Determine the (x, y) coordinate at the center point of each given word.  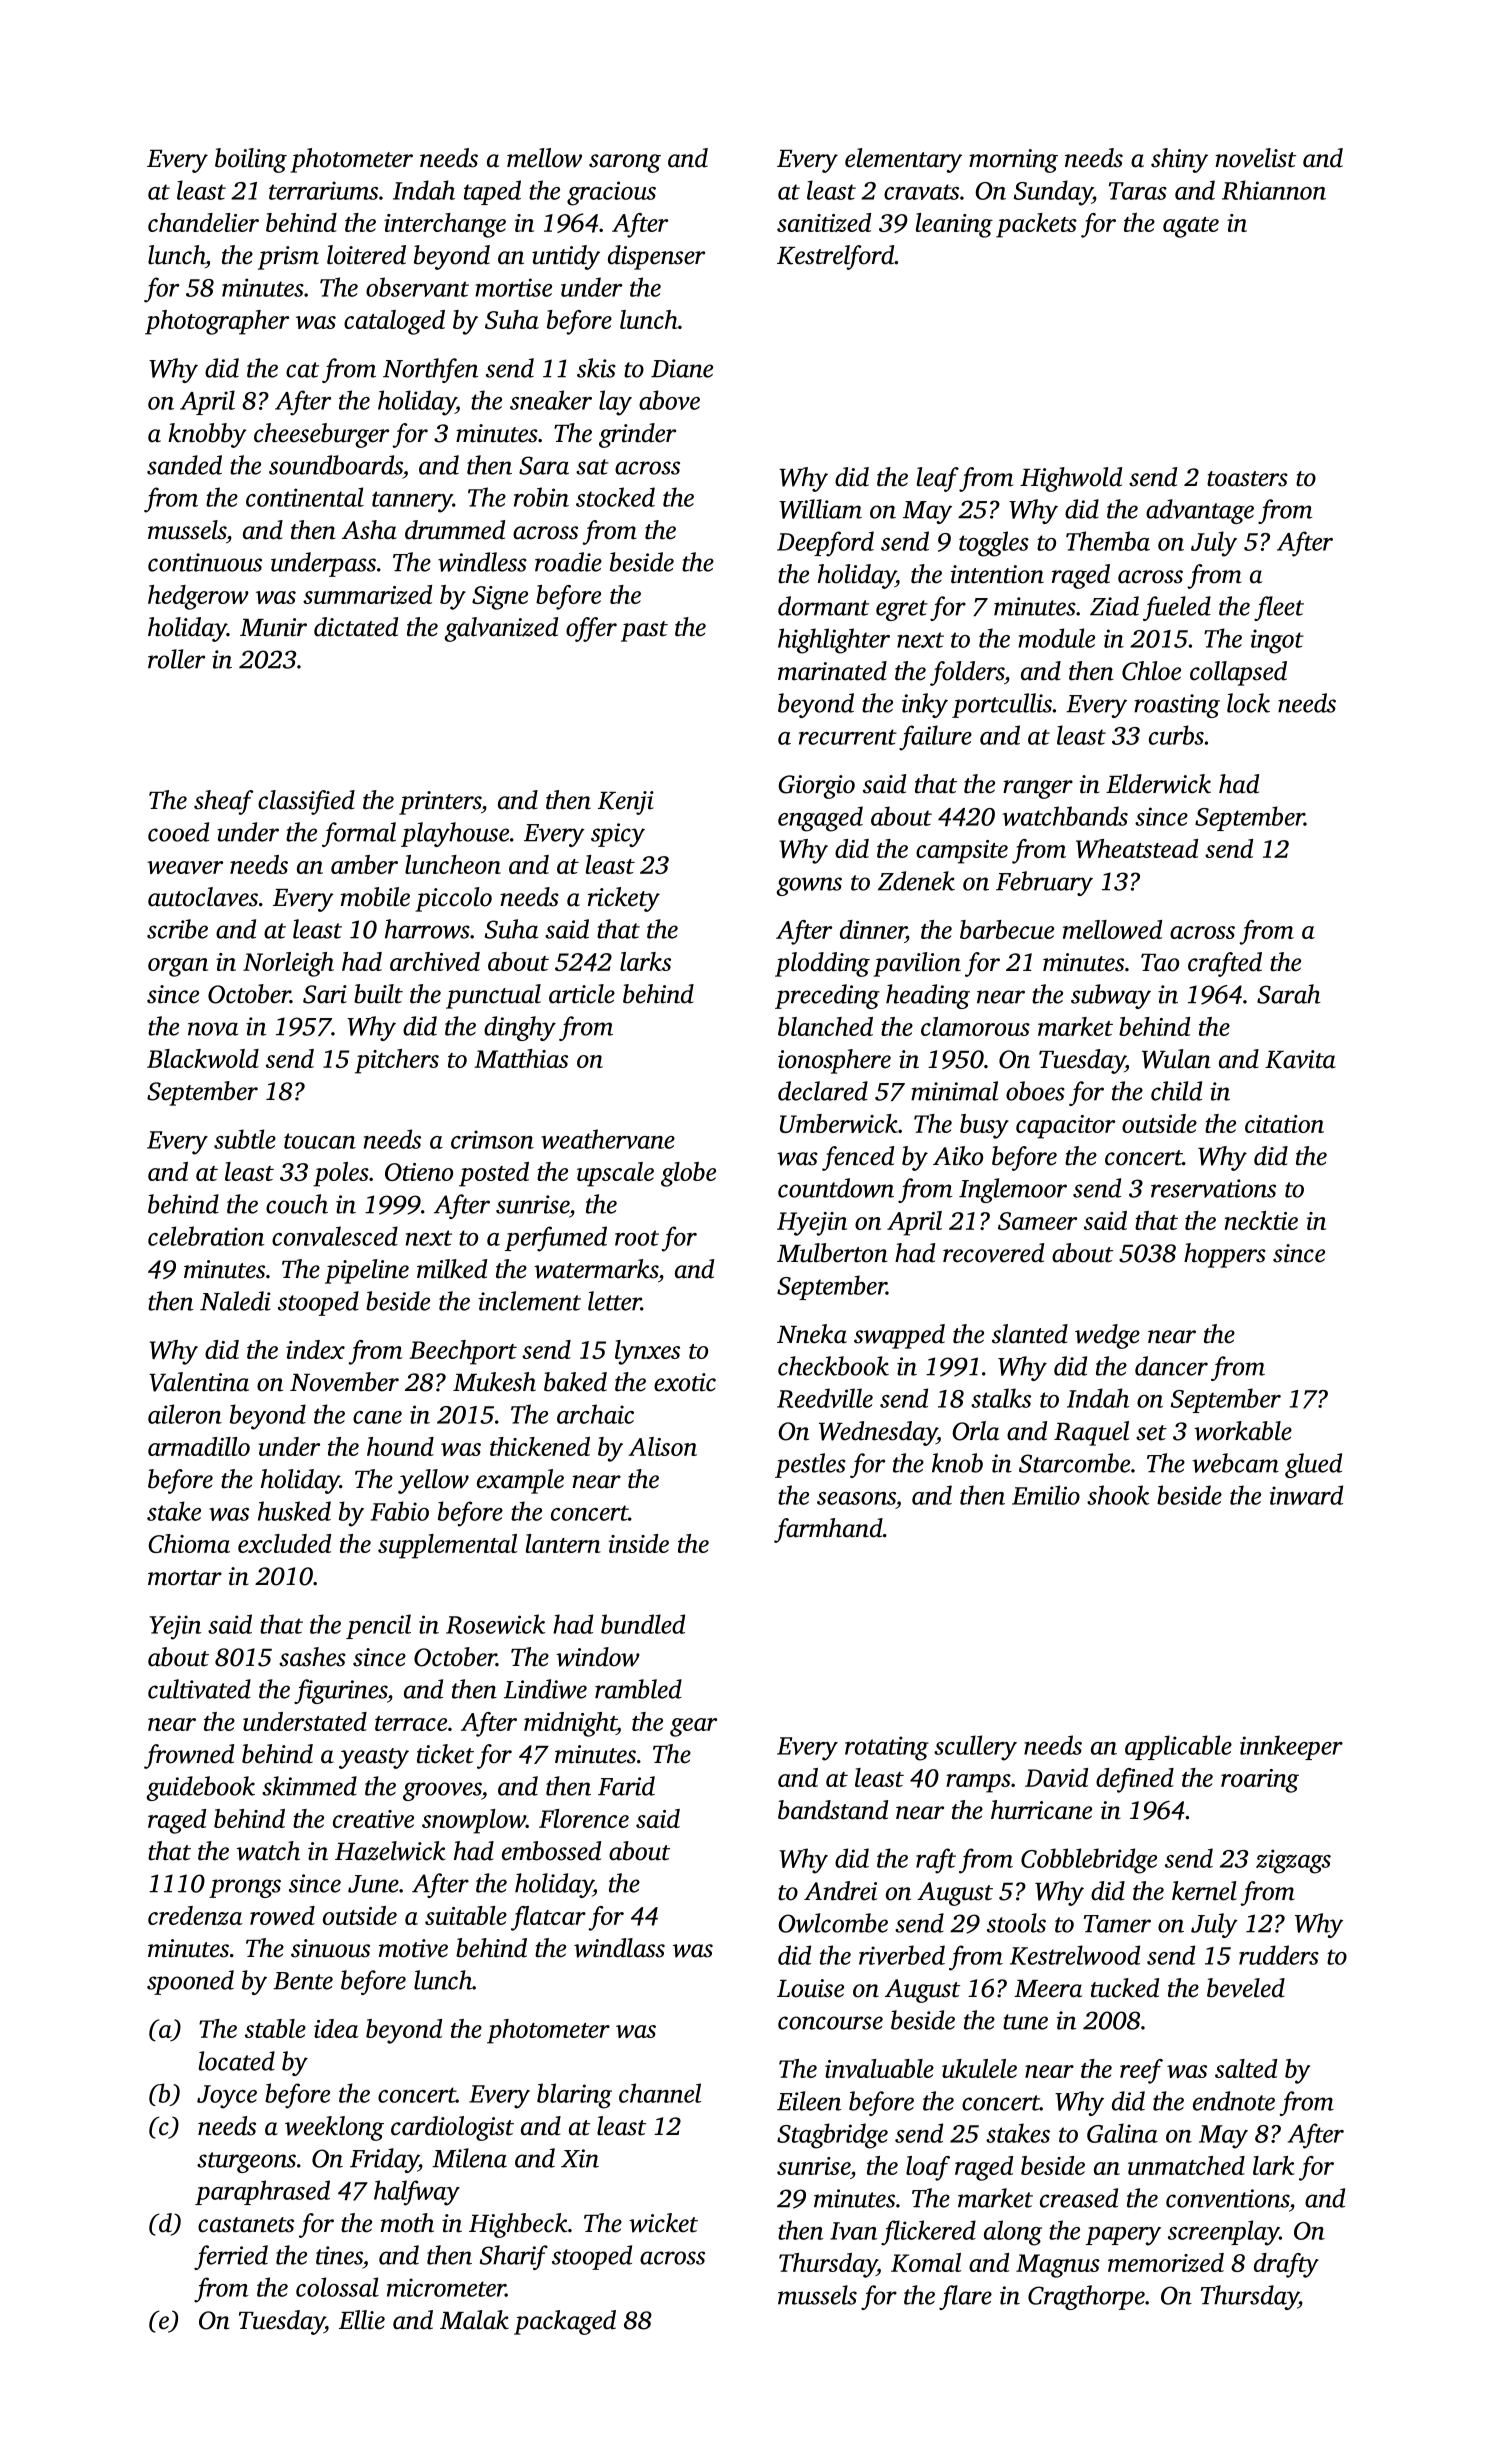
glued (1313, 1465)
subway (1111, 996)
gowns (809, 886)
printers (440, 803)
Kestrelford (836, 257)
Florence (584, 1818)
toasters (1247, 479)
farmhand (828, 1530)
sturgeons (246, 2162)
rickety (624, 899)
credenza (195, 1915)
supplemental (447, 1546)
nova (213, 1029)
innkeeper (1291, 1747)
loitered (366, 255)
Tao (1160, 963)
